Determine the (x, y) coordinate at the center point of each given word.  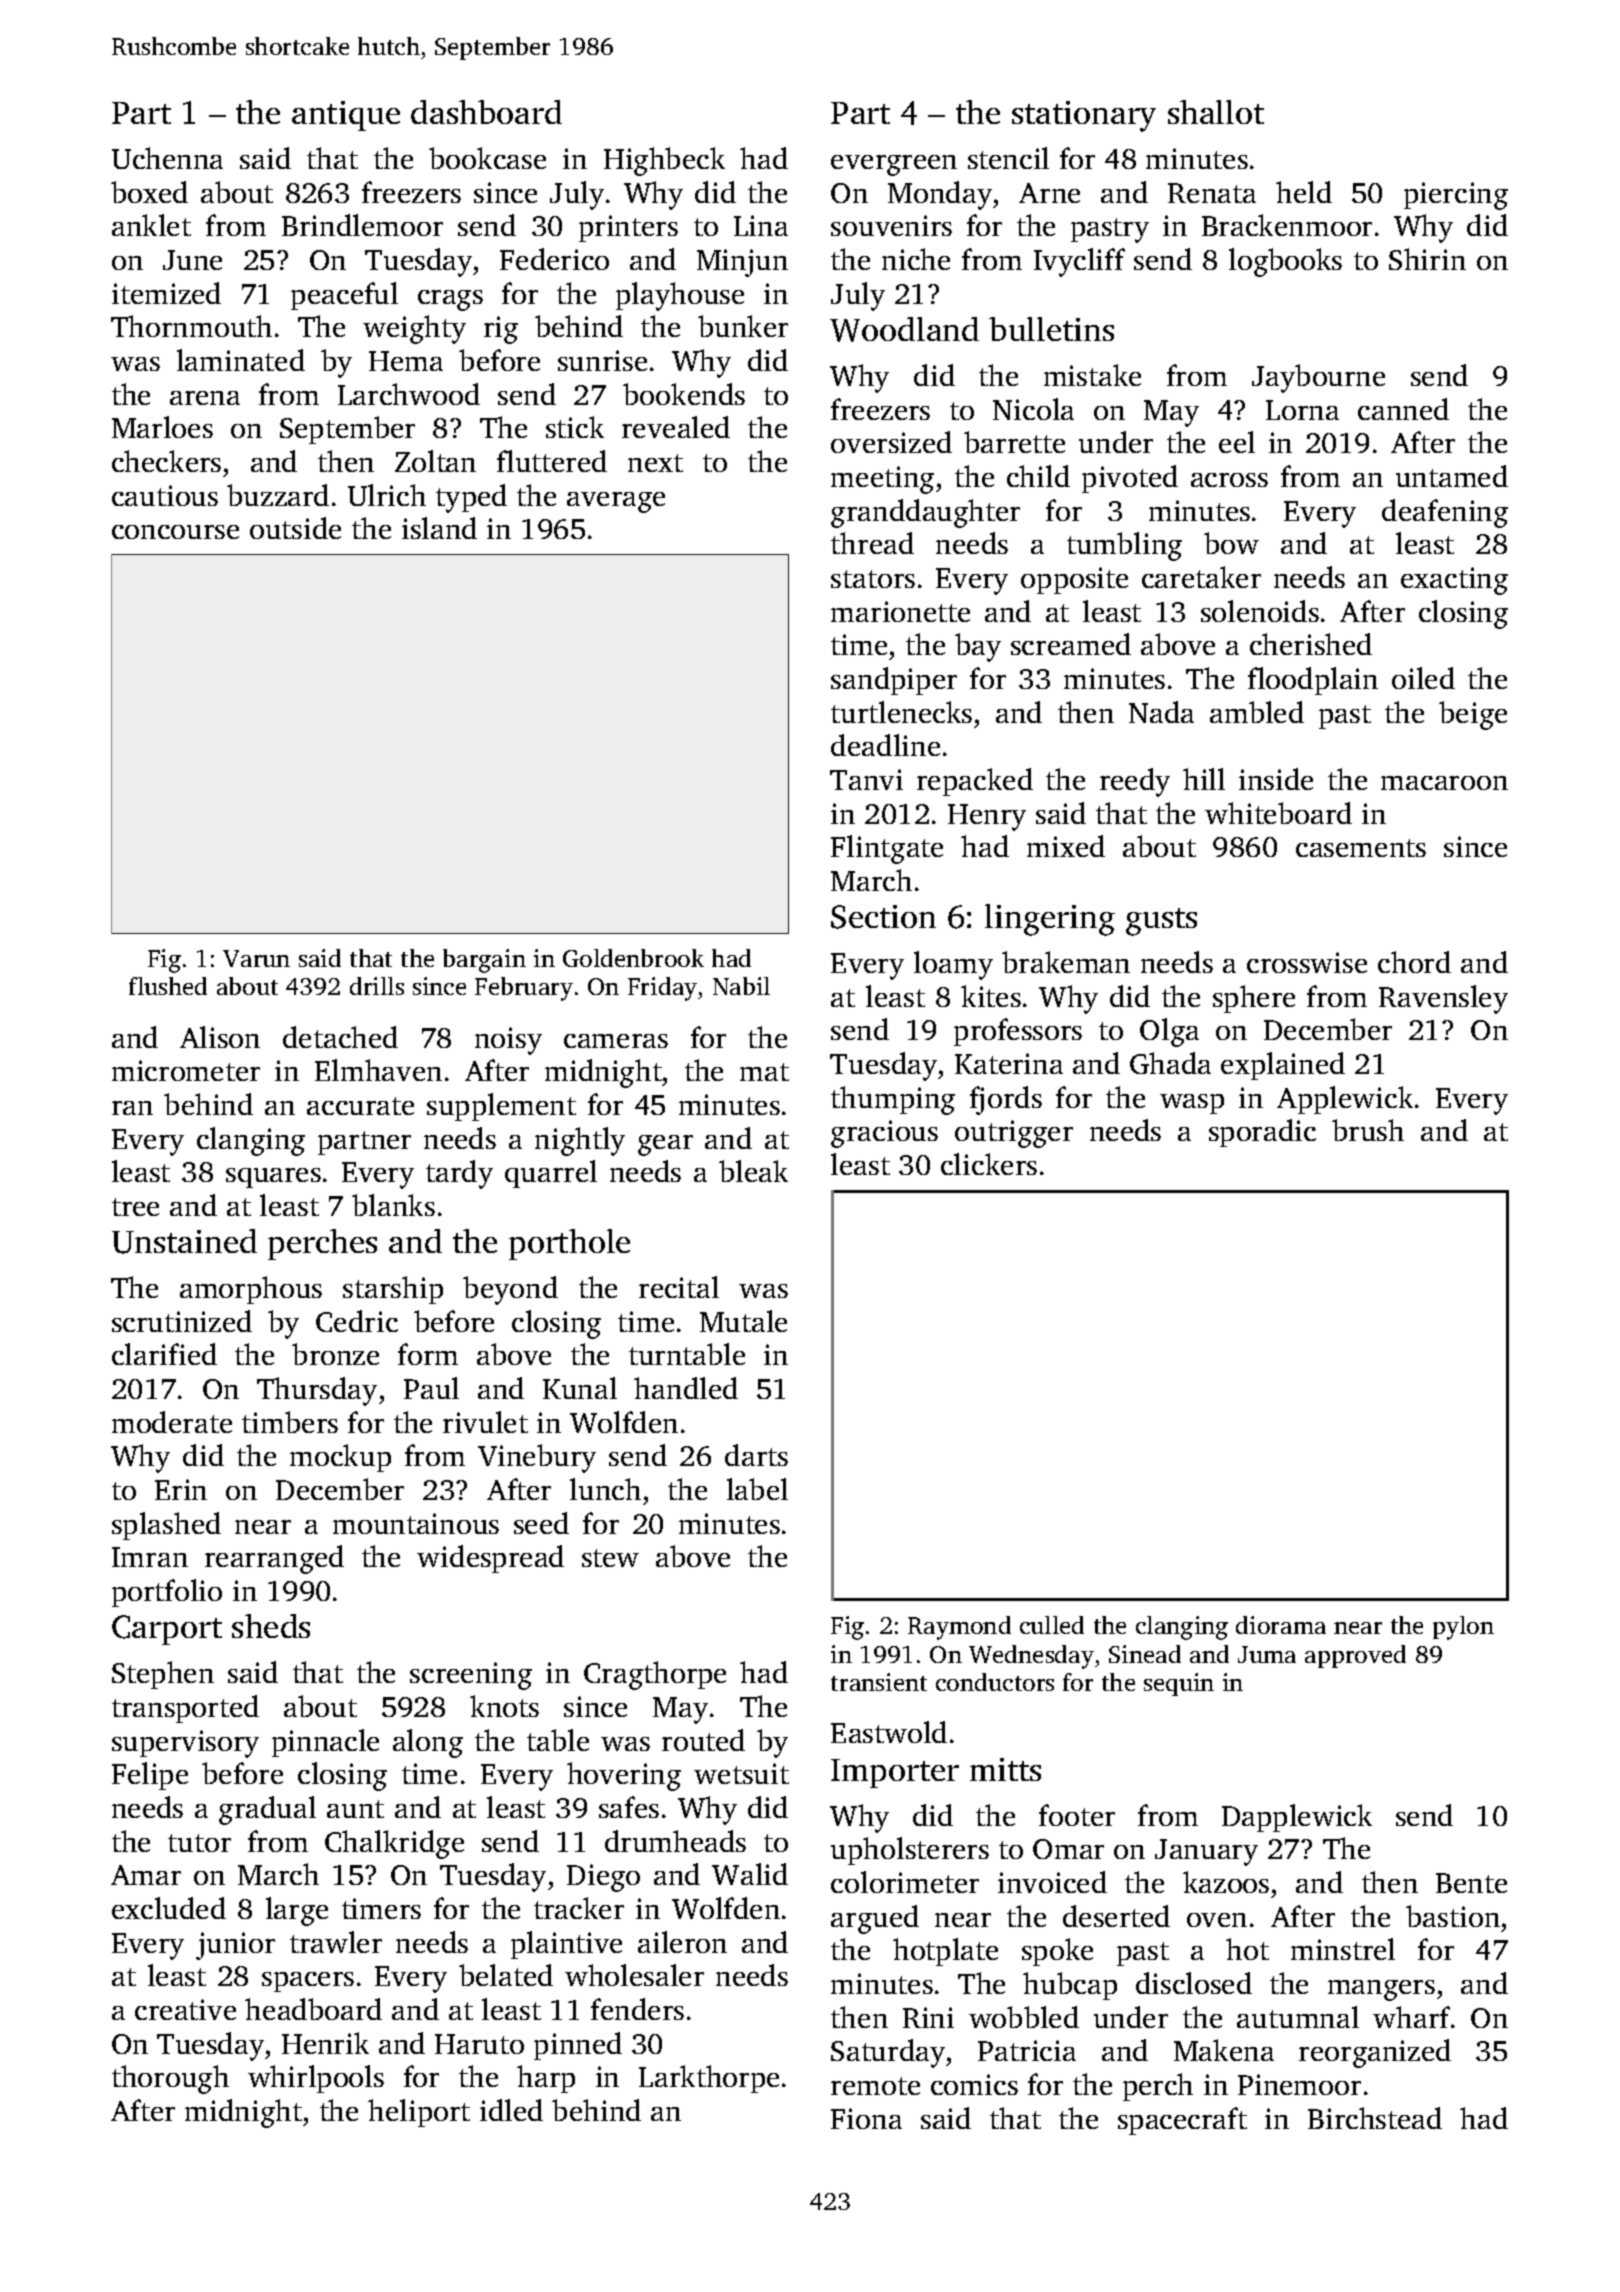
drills (377, 986)
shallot (1216, 112)
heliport (419, 2113)
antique (346, 116)
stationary (1084, 116)
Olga (1169, 1032)
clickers (989, 1164)
